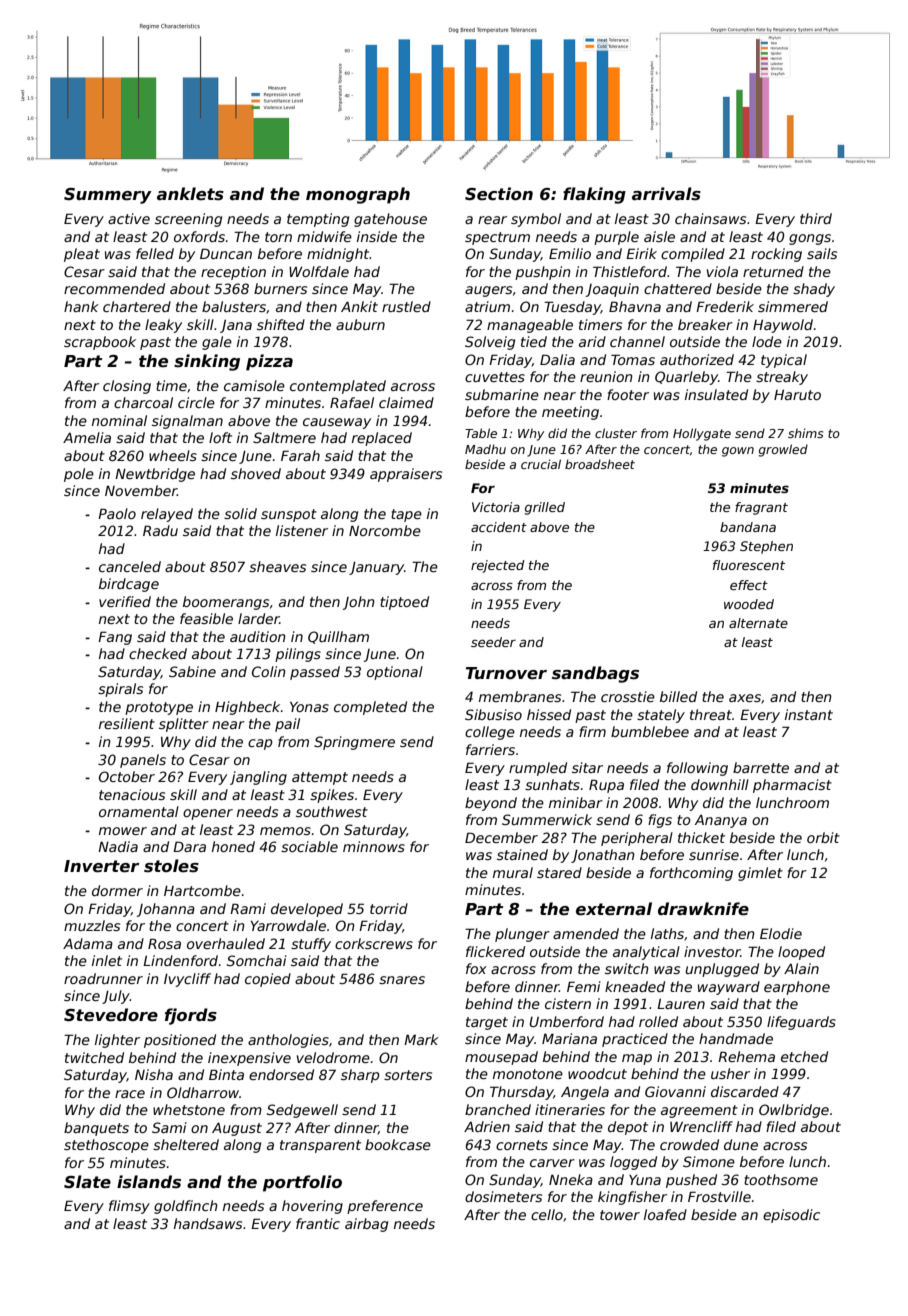 The width and height of the page is (908, 1316). I want to click on rejected, so click(497, 566).
